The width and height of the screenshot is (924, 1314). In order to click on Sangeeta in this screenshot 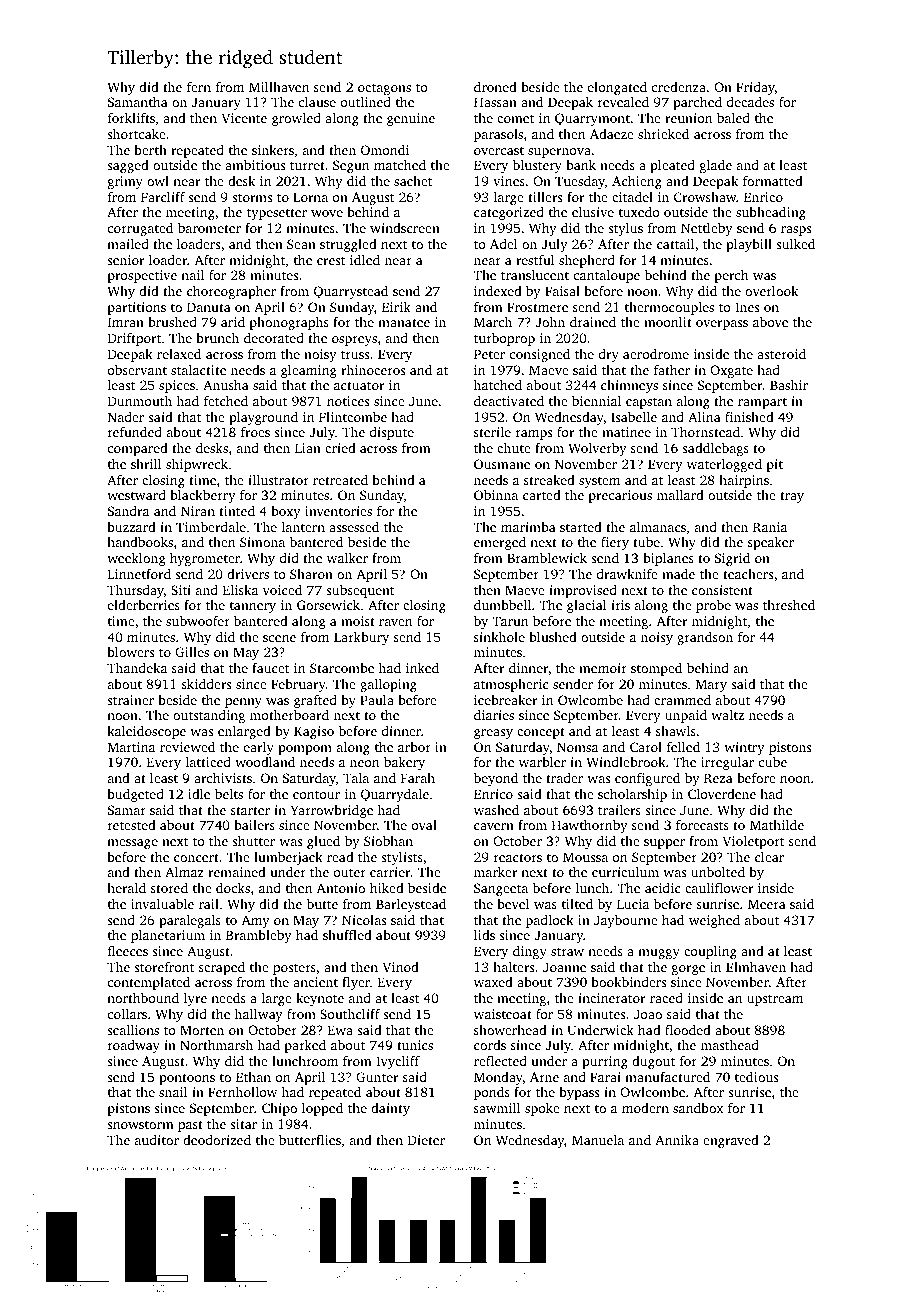, I will do `click(501, 889)`.
